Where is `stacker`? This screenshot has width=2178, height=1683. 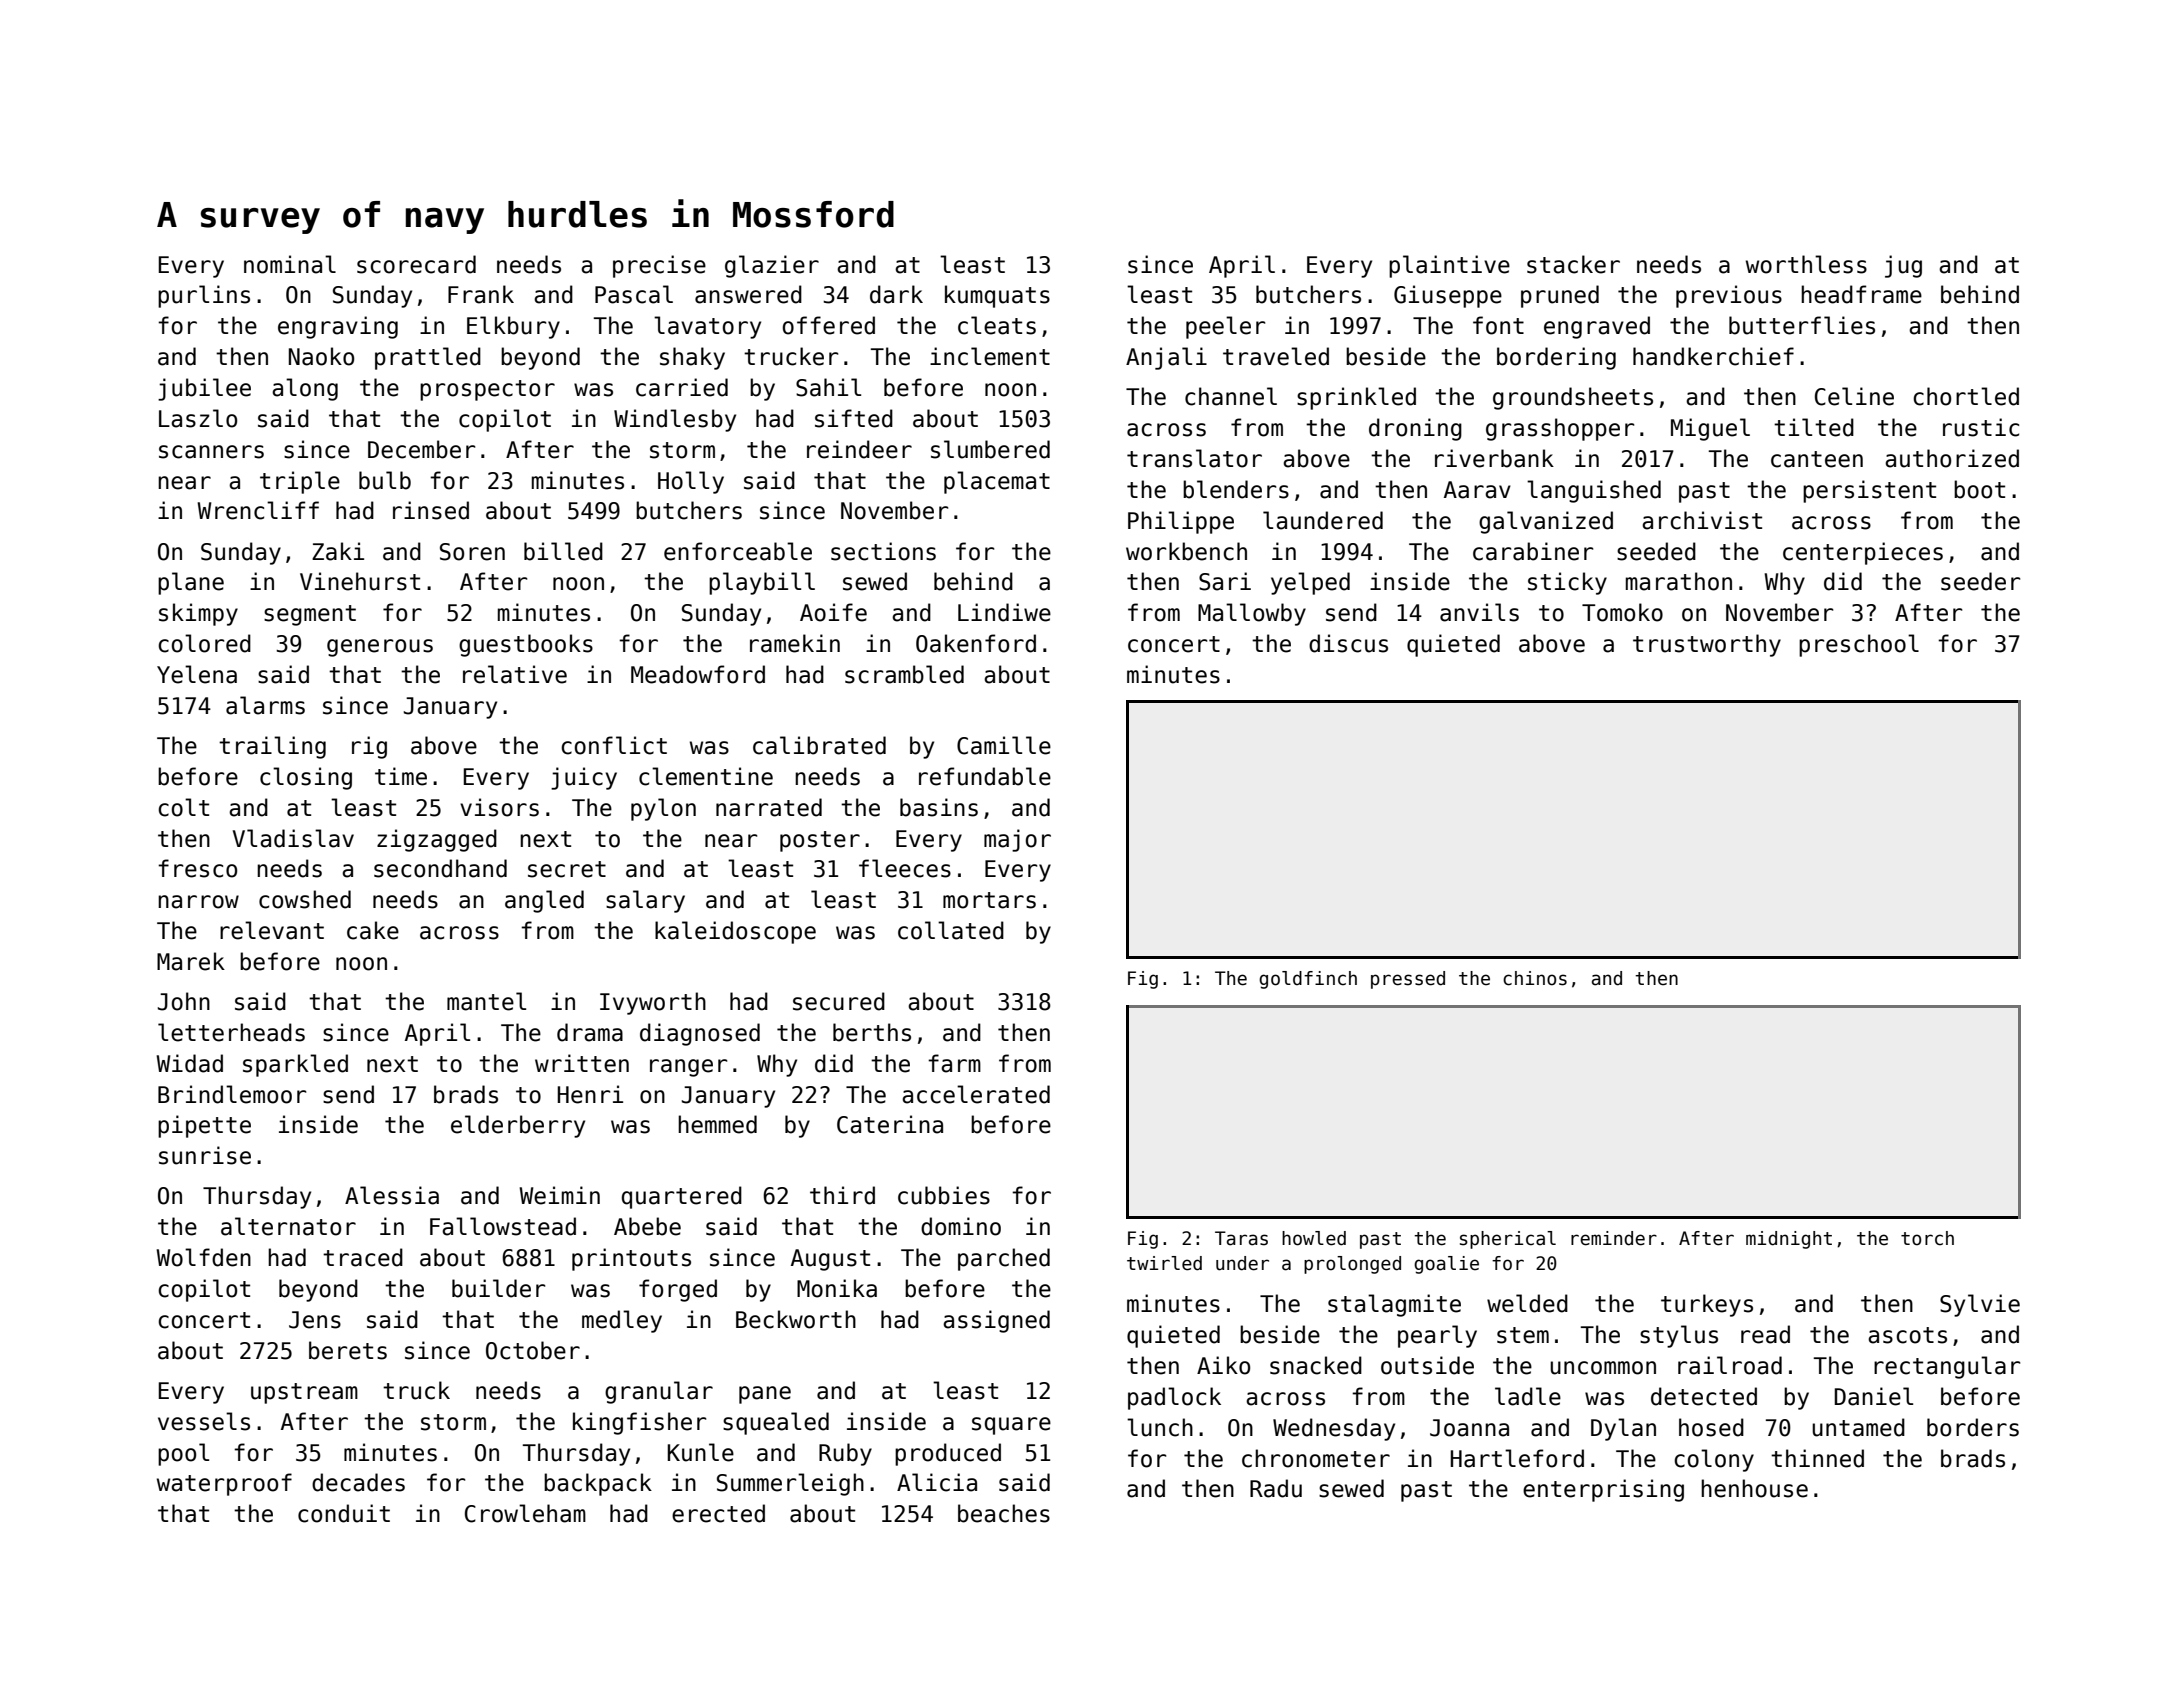 stacker is located at coordinates (1573, 264).
